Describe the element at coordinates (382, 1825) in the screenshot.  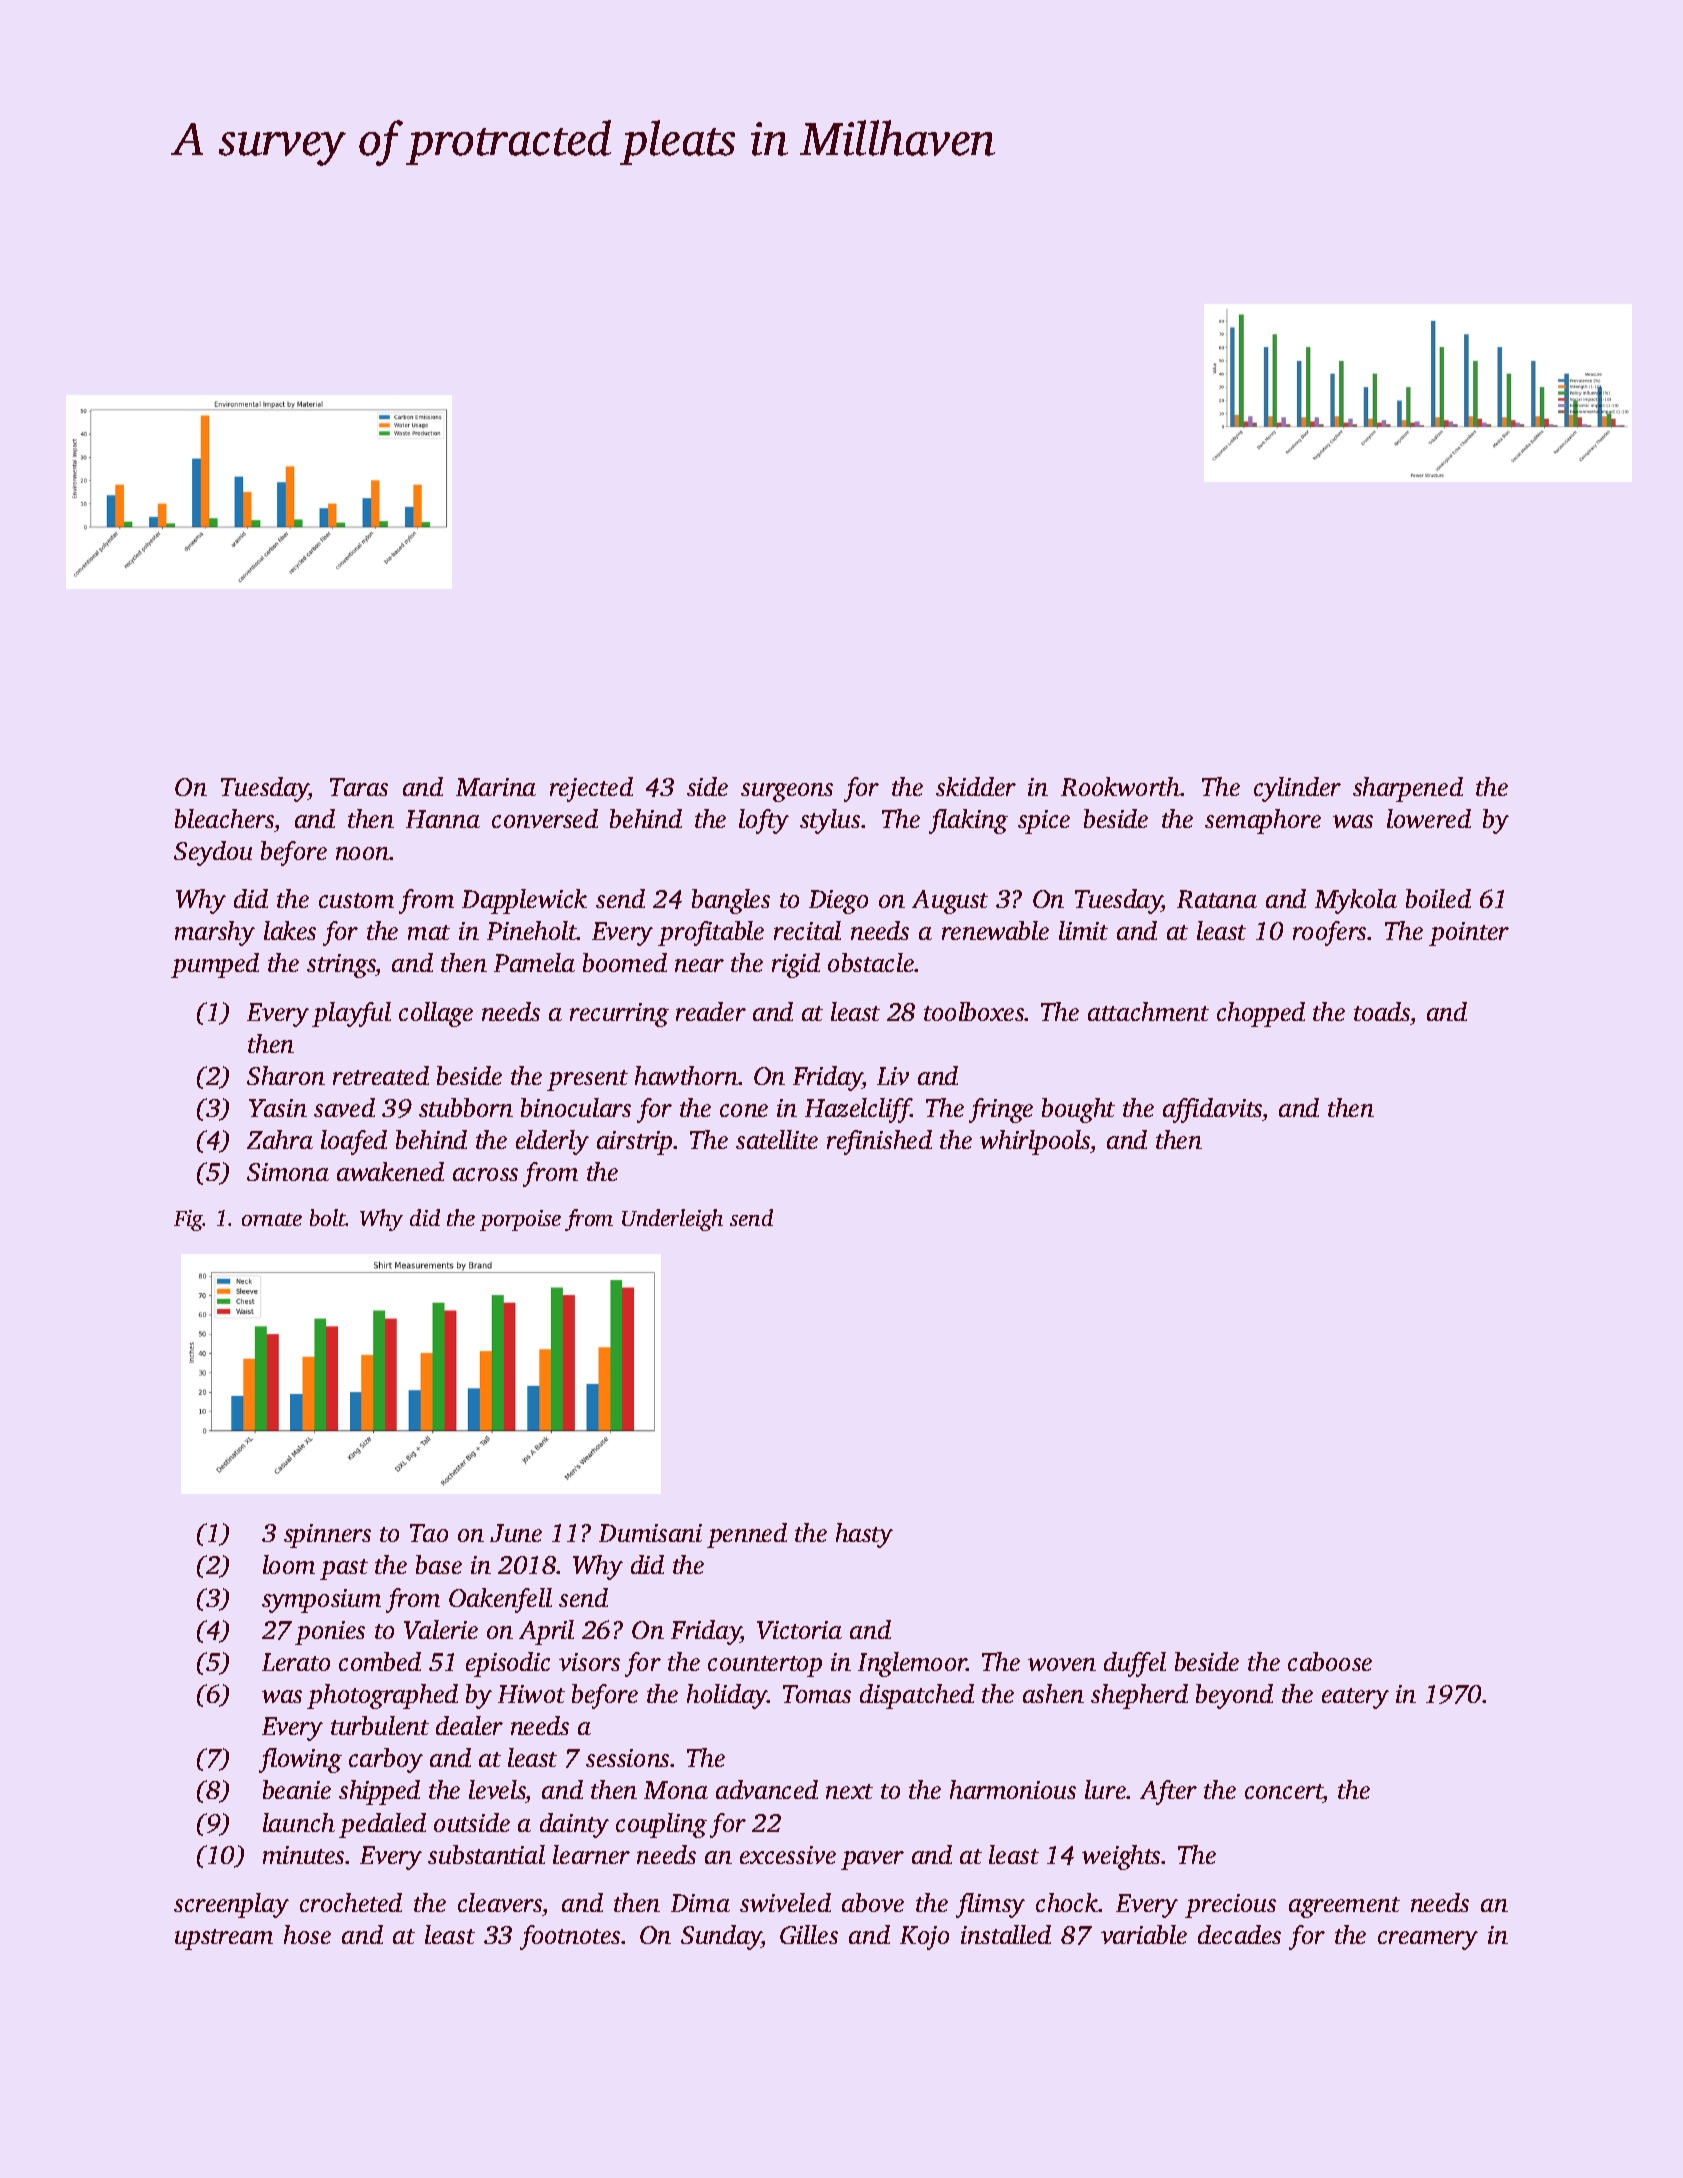
I see `pedaled` at that location.
